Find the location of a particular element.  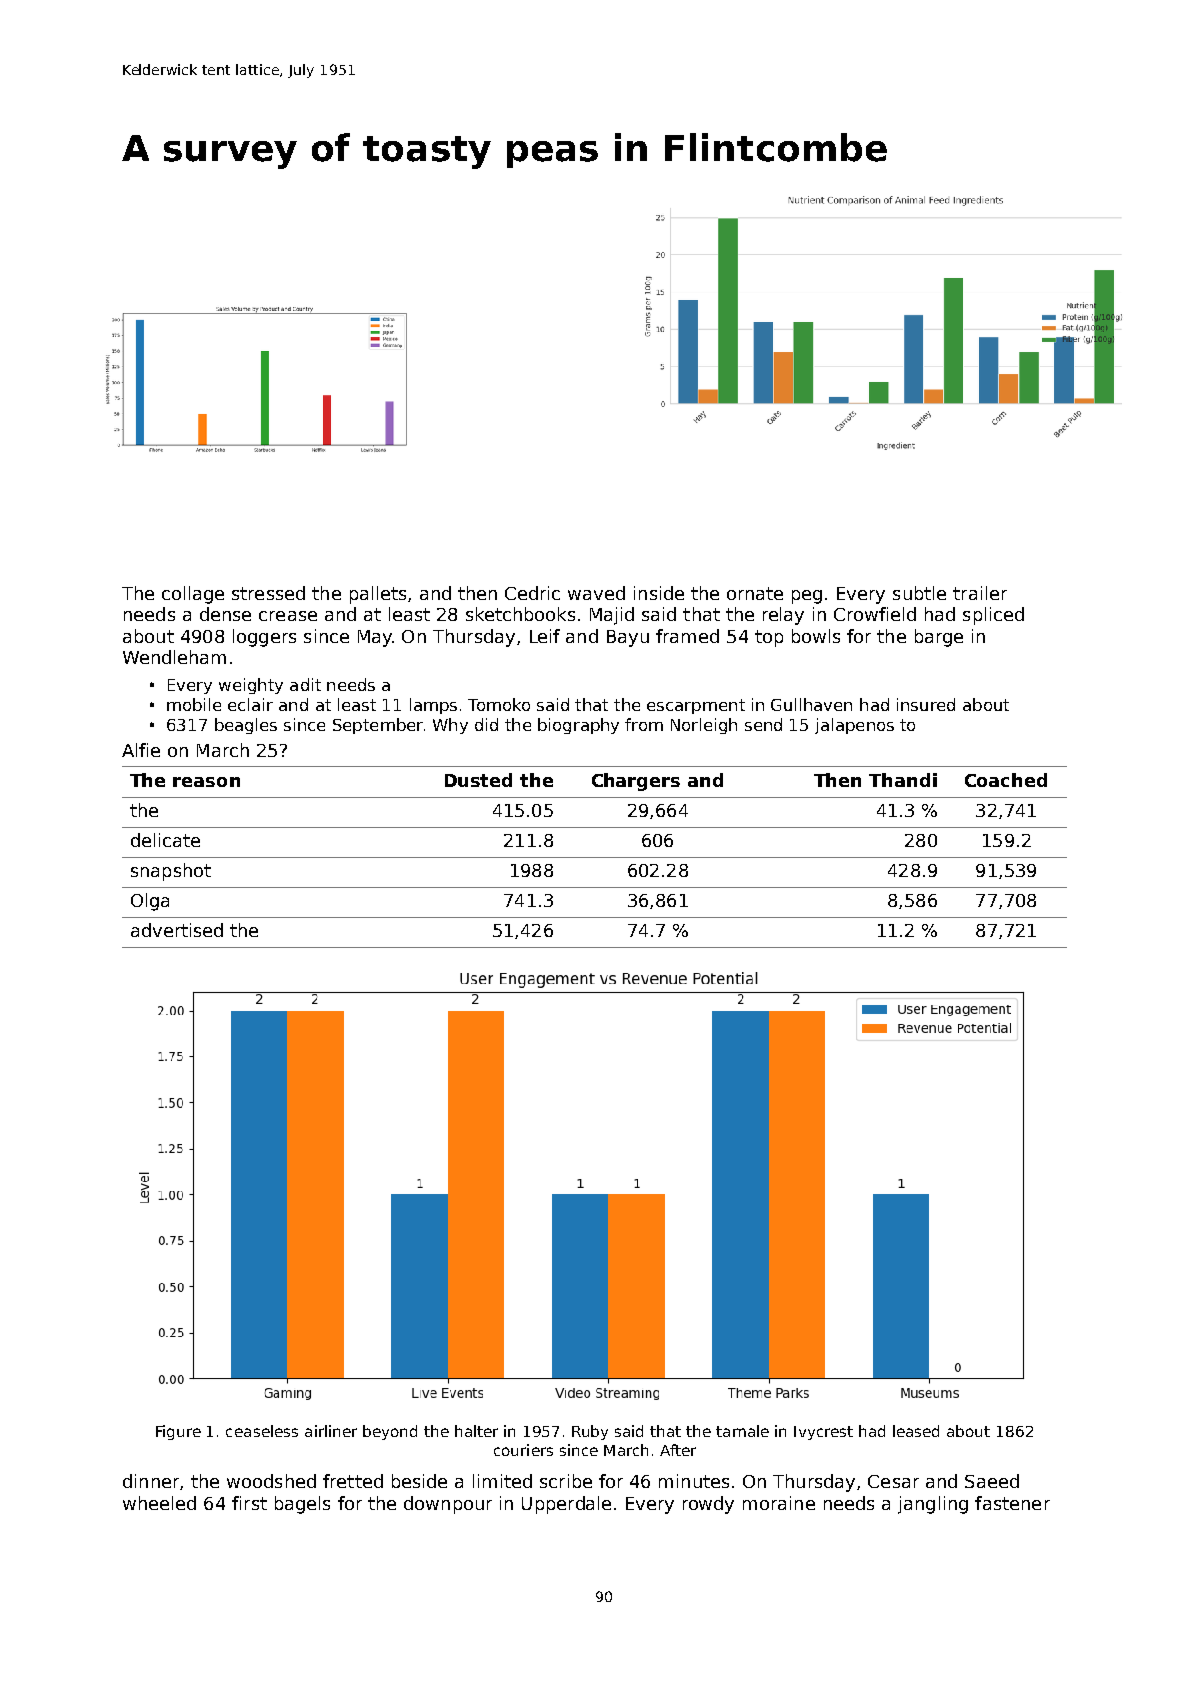

moraine is located at coordinates (779, 1503).
